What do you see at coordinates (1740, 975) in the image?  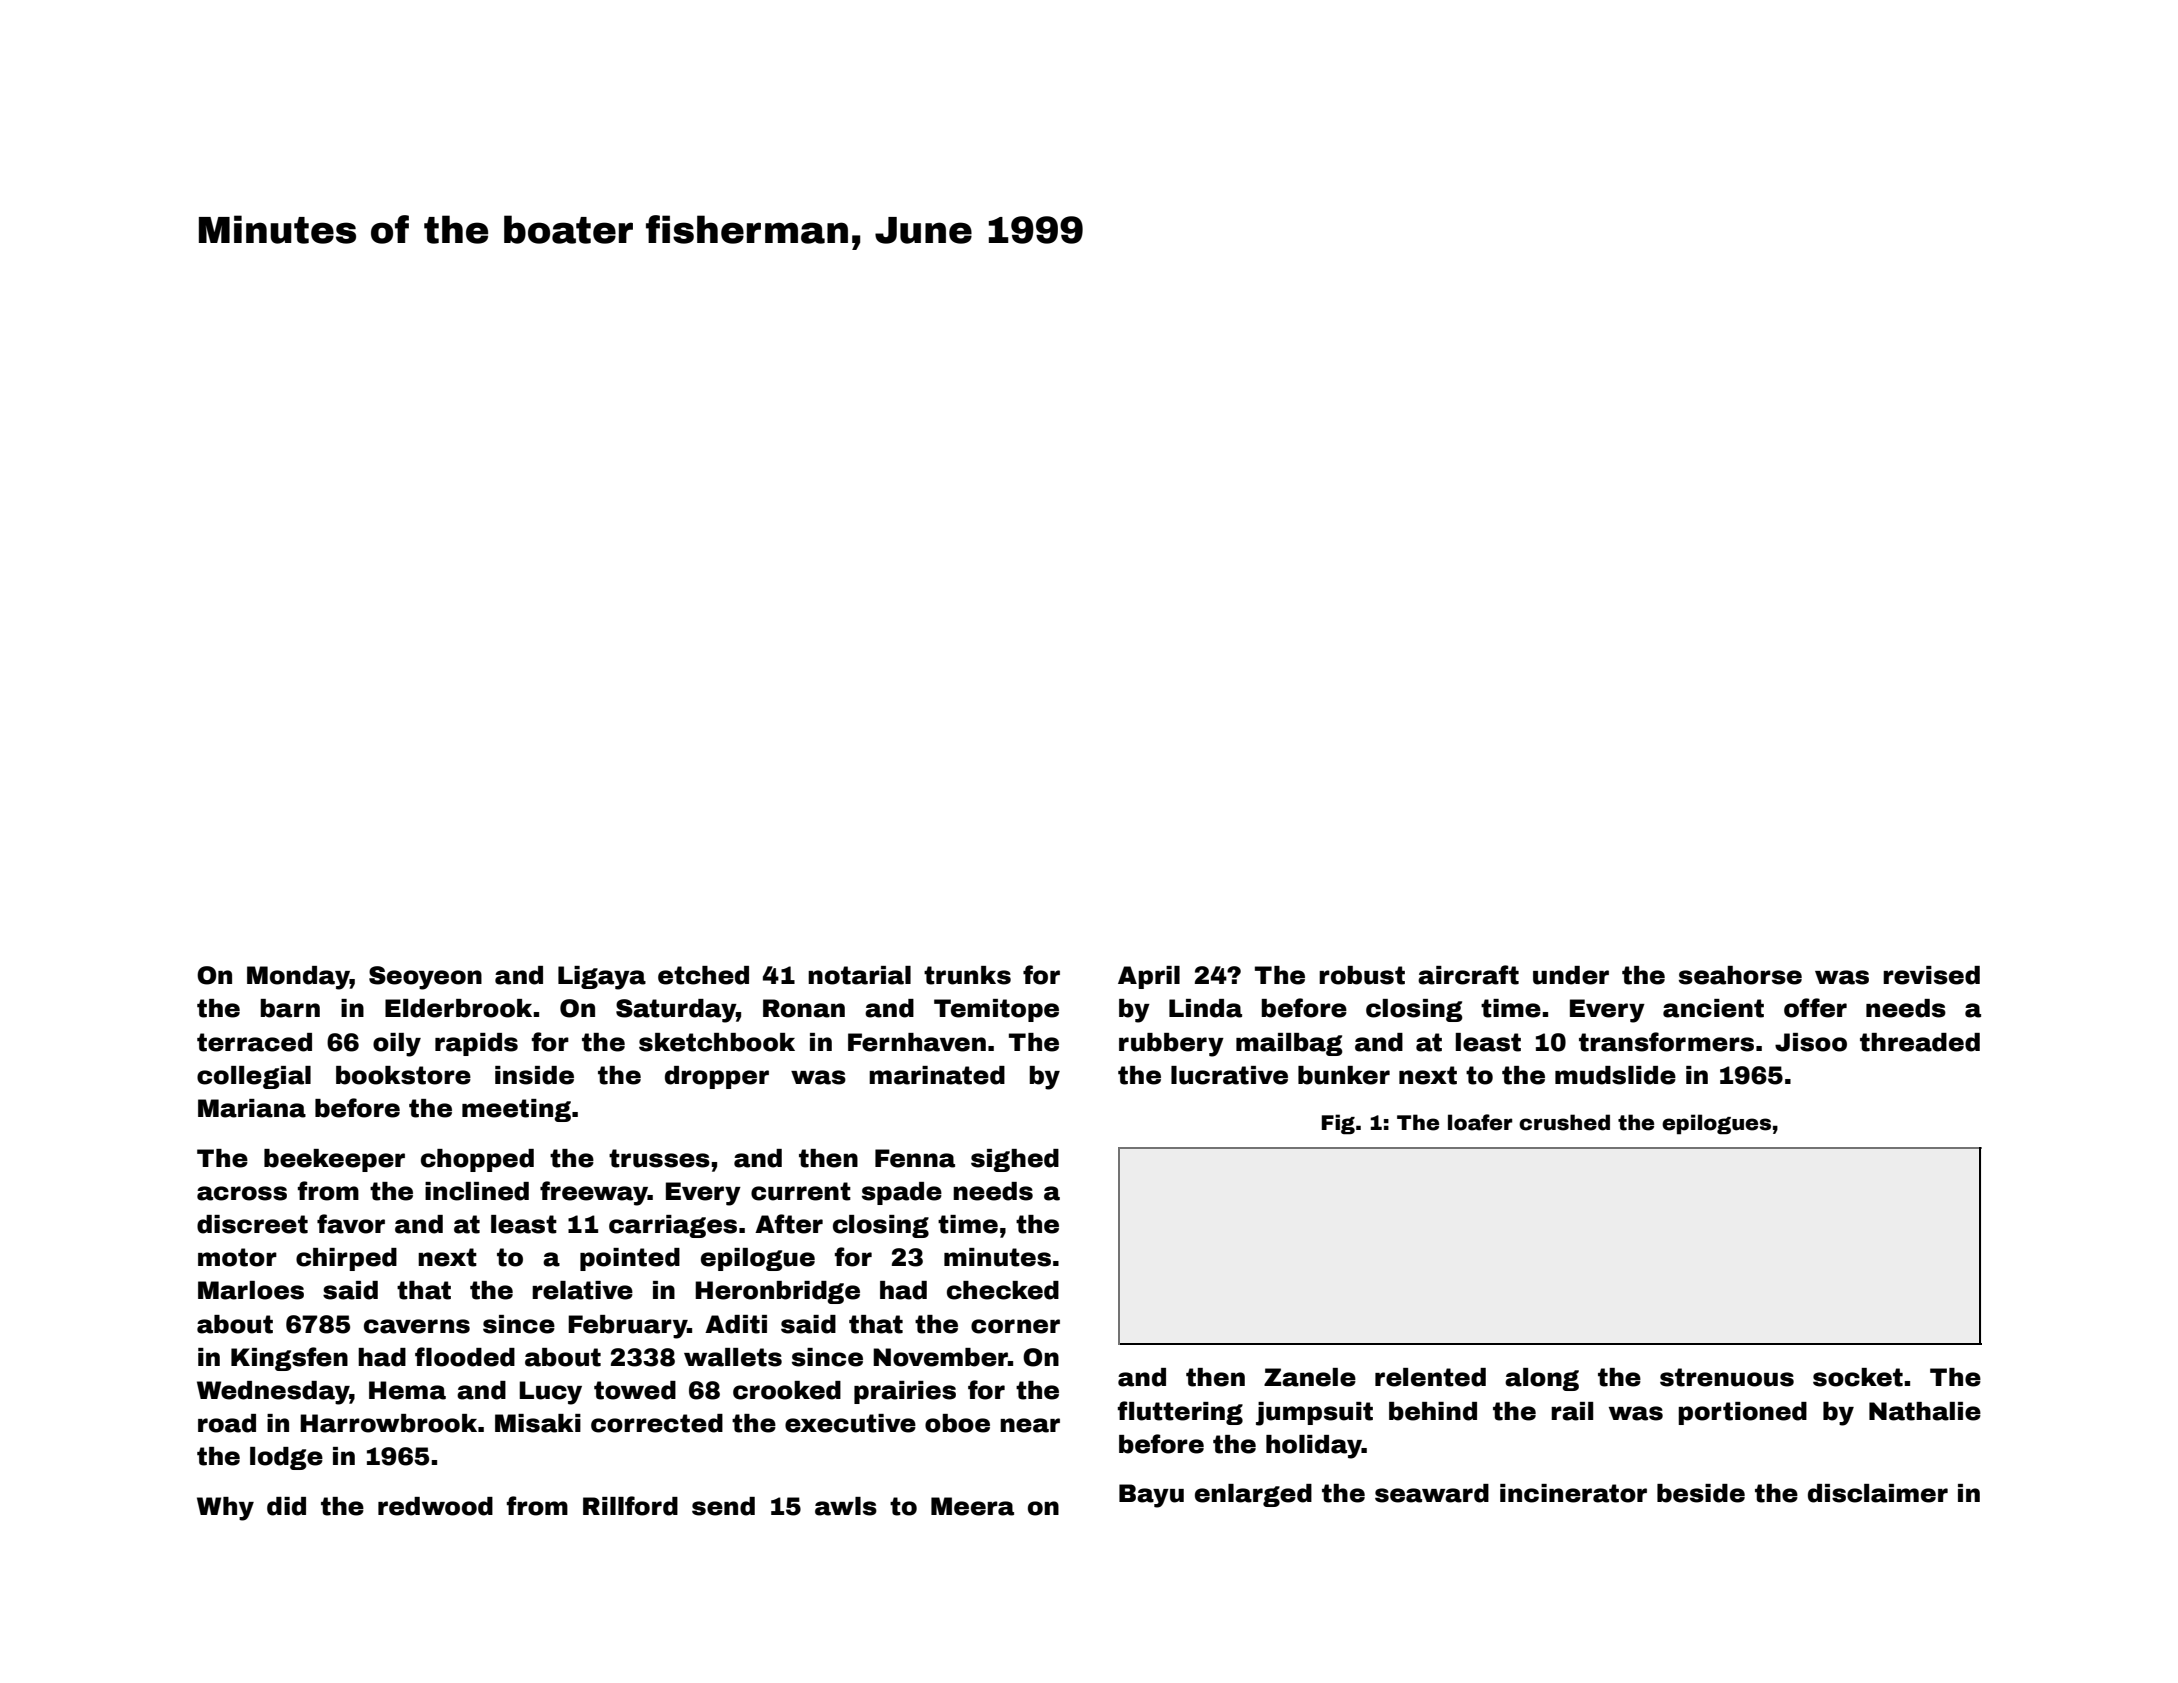 I see `seahorse` at bounding box center [1740, 975].
